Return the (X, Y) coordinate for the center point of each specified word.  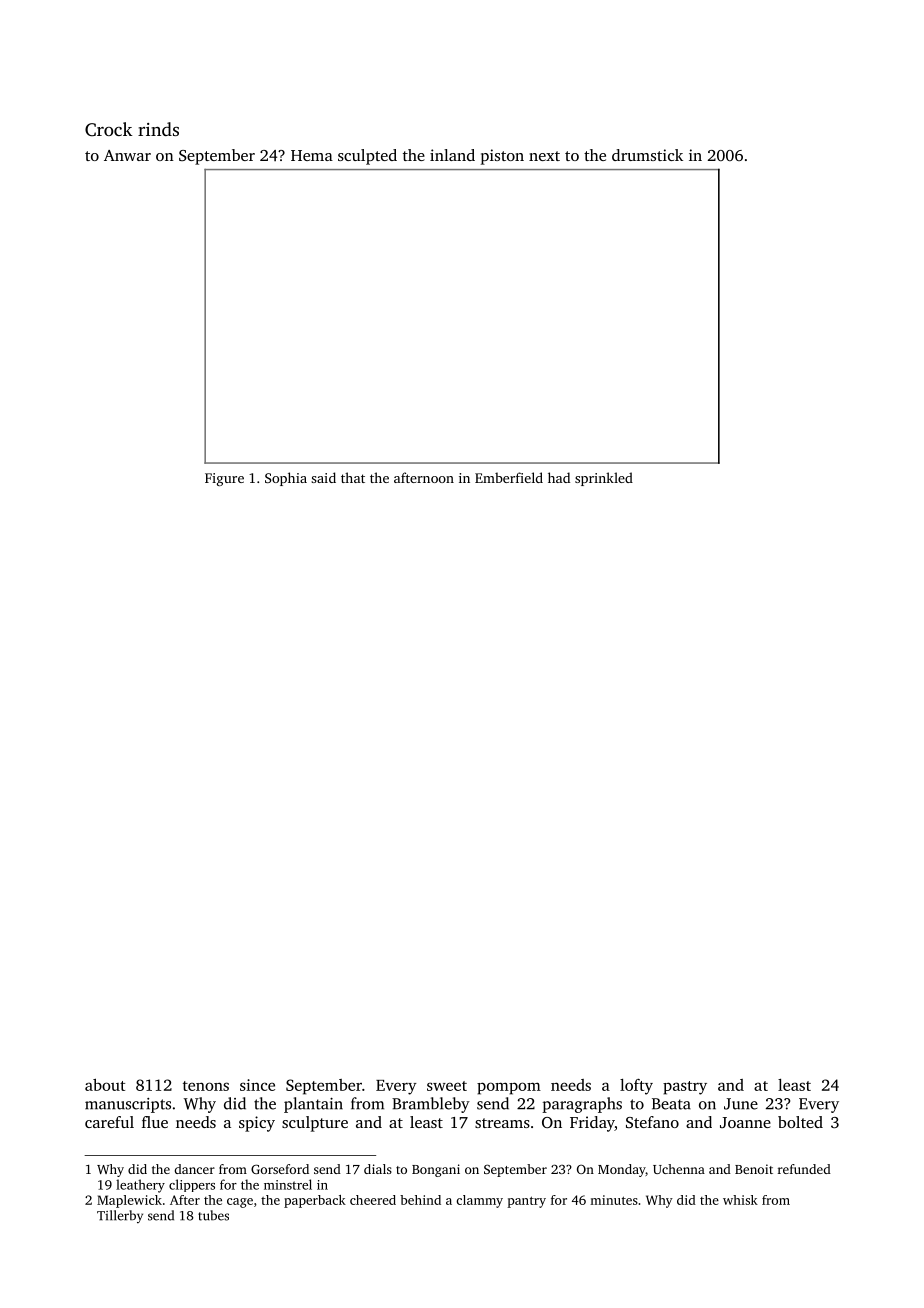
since (257, 1085)
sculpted (367, 157)
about (105, 1085)
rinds (158, 129)
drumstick (647, 155)
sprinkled (604, 479)
